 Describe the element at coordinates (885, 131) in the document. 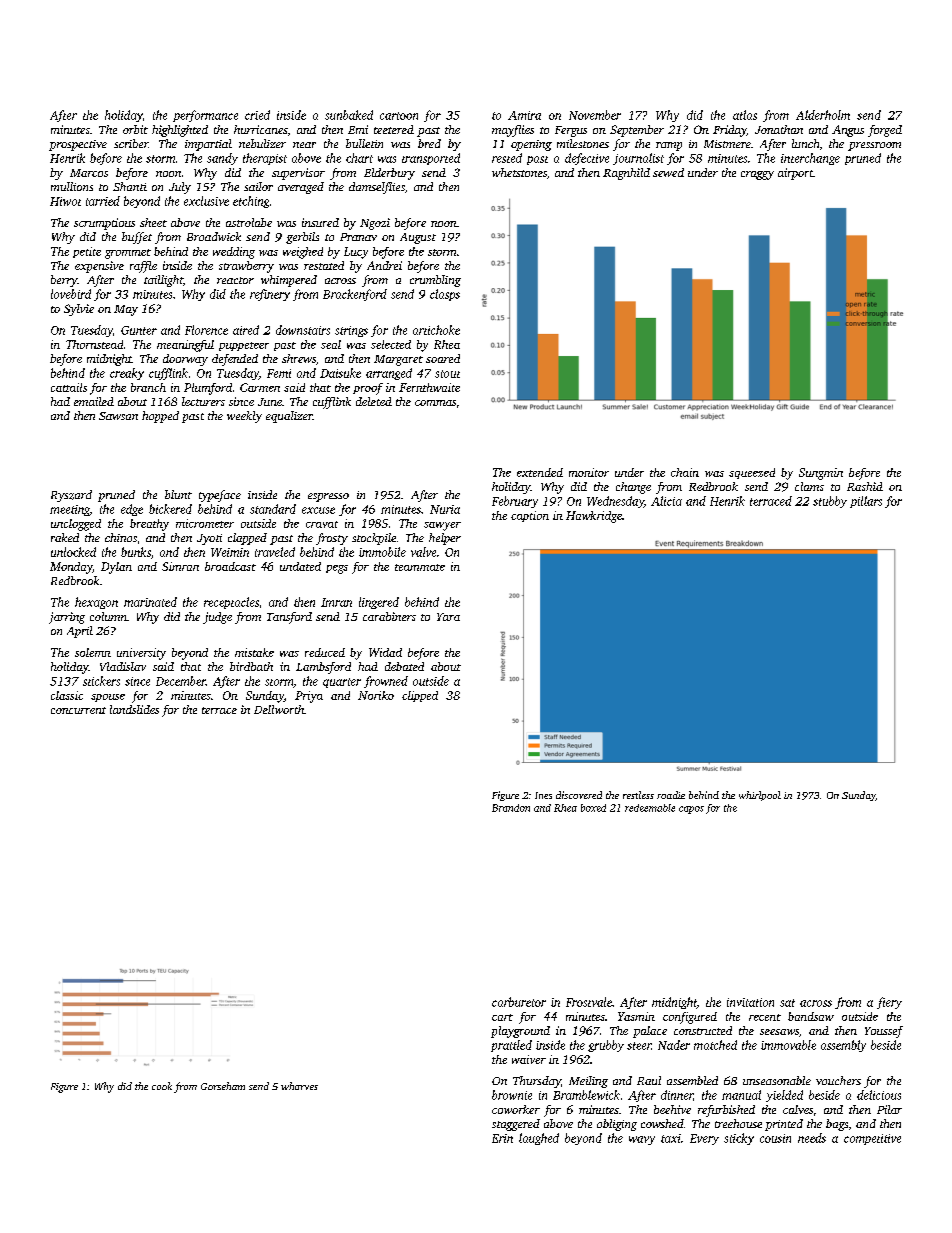

I see `forged` at that location.
